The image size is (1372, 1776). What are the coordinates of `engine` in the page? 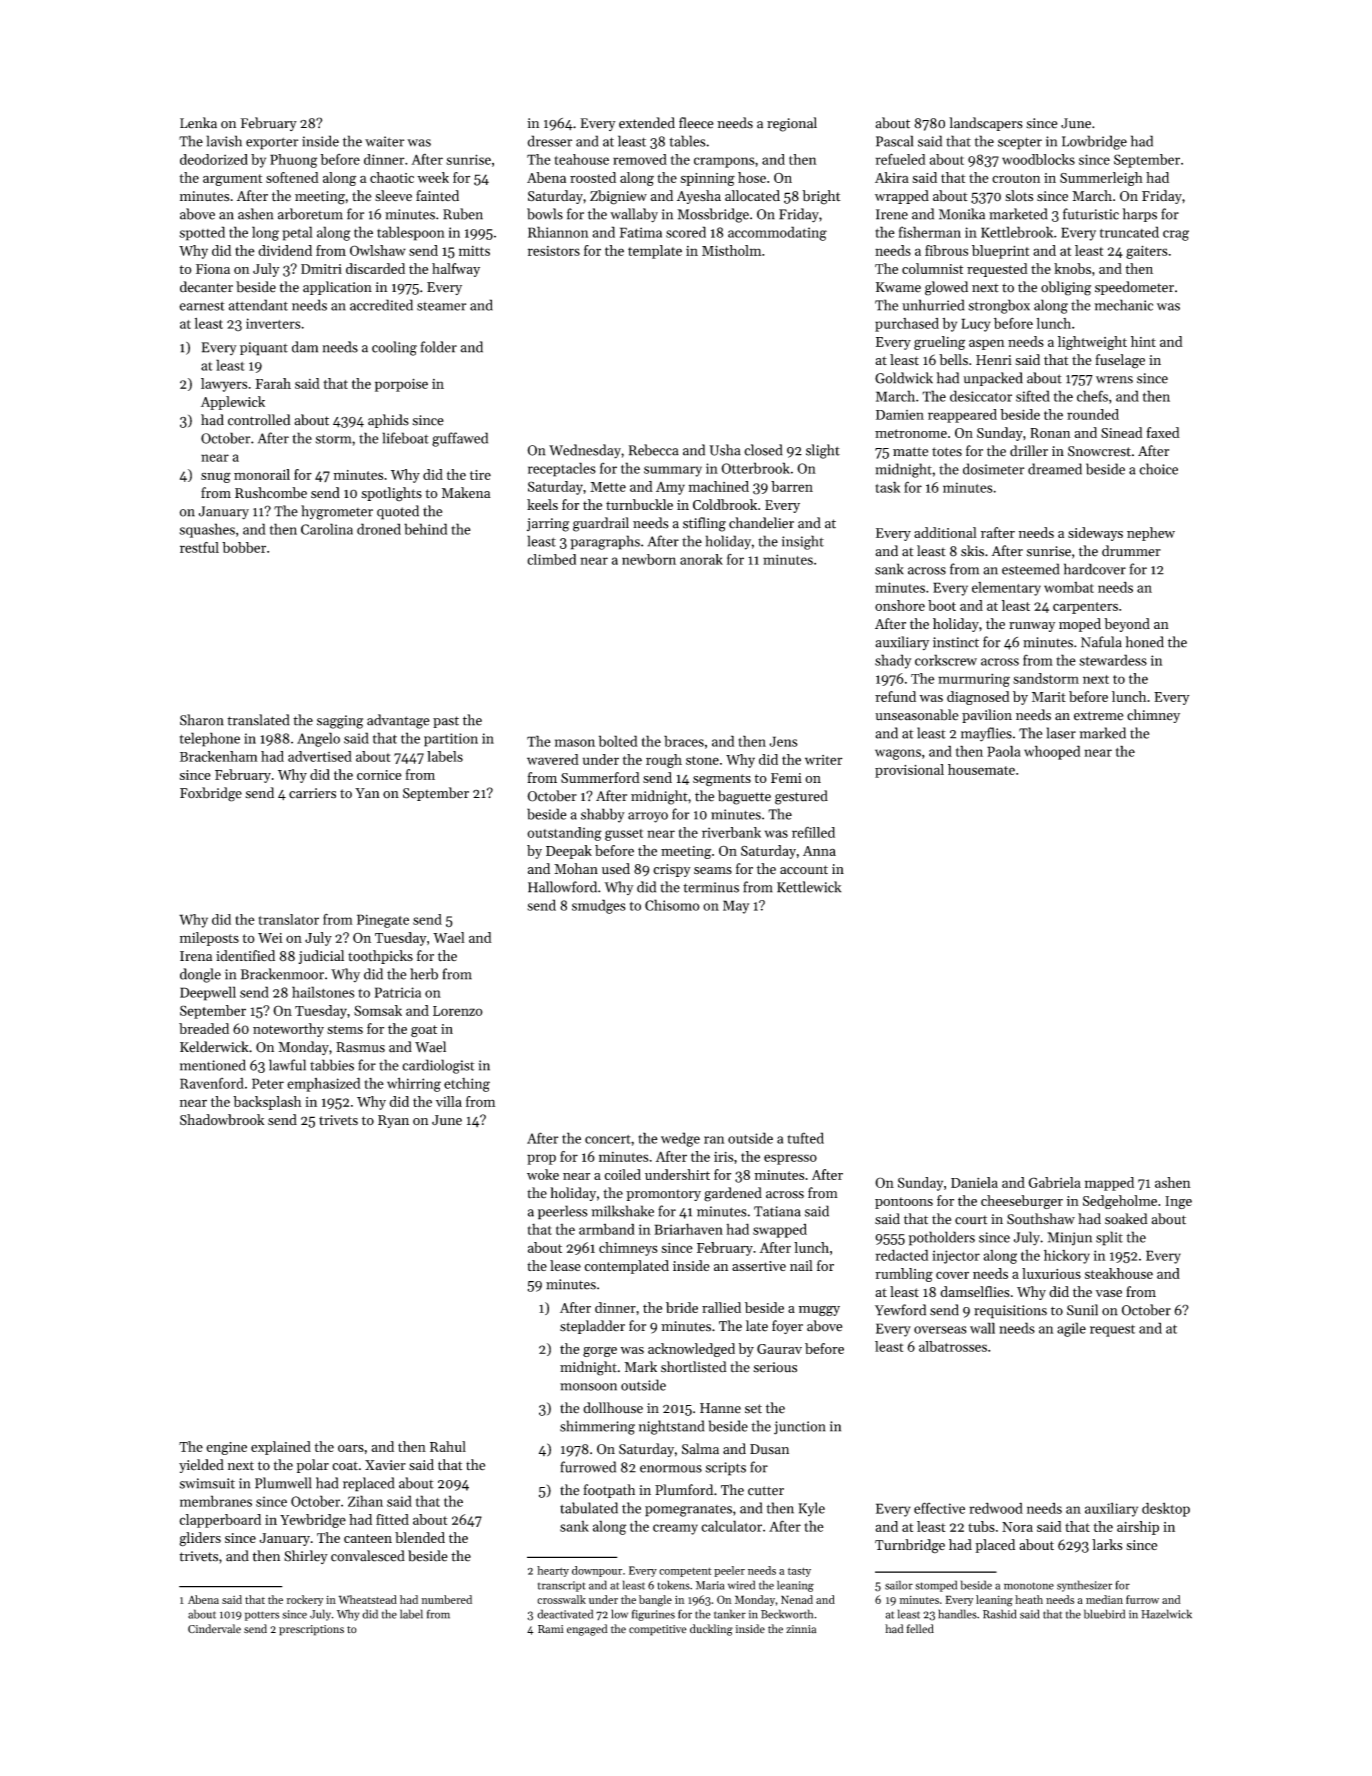 It's located at (226, 1448).
